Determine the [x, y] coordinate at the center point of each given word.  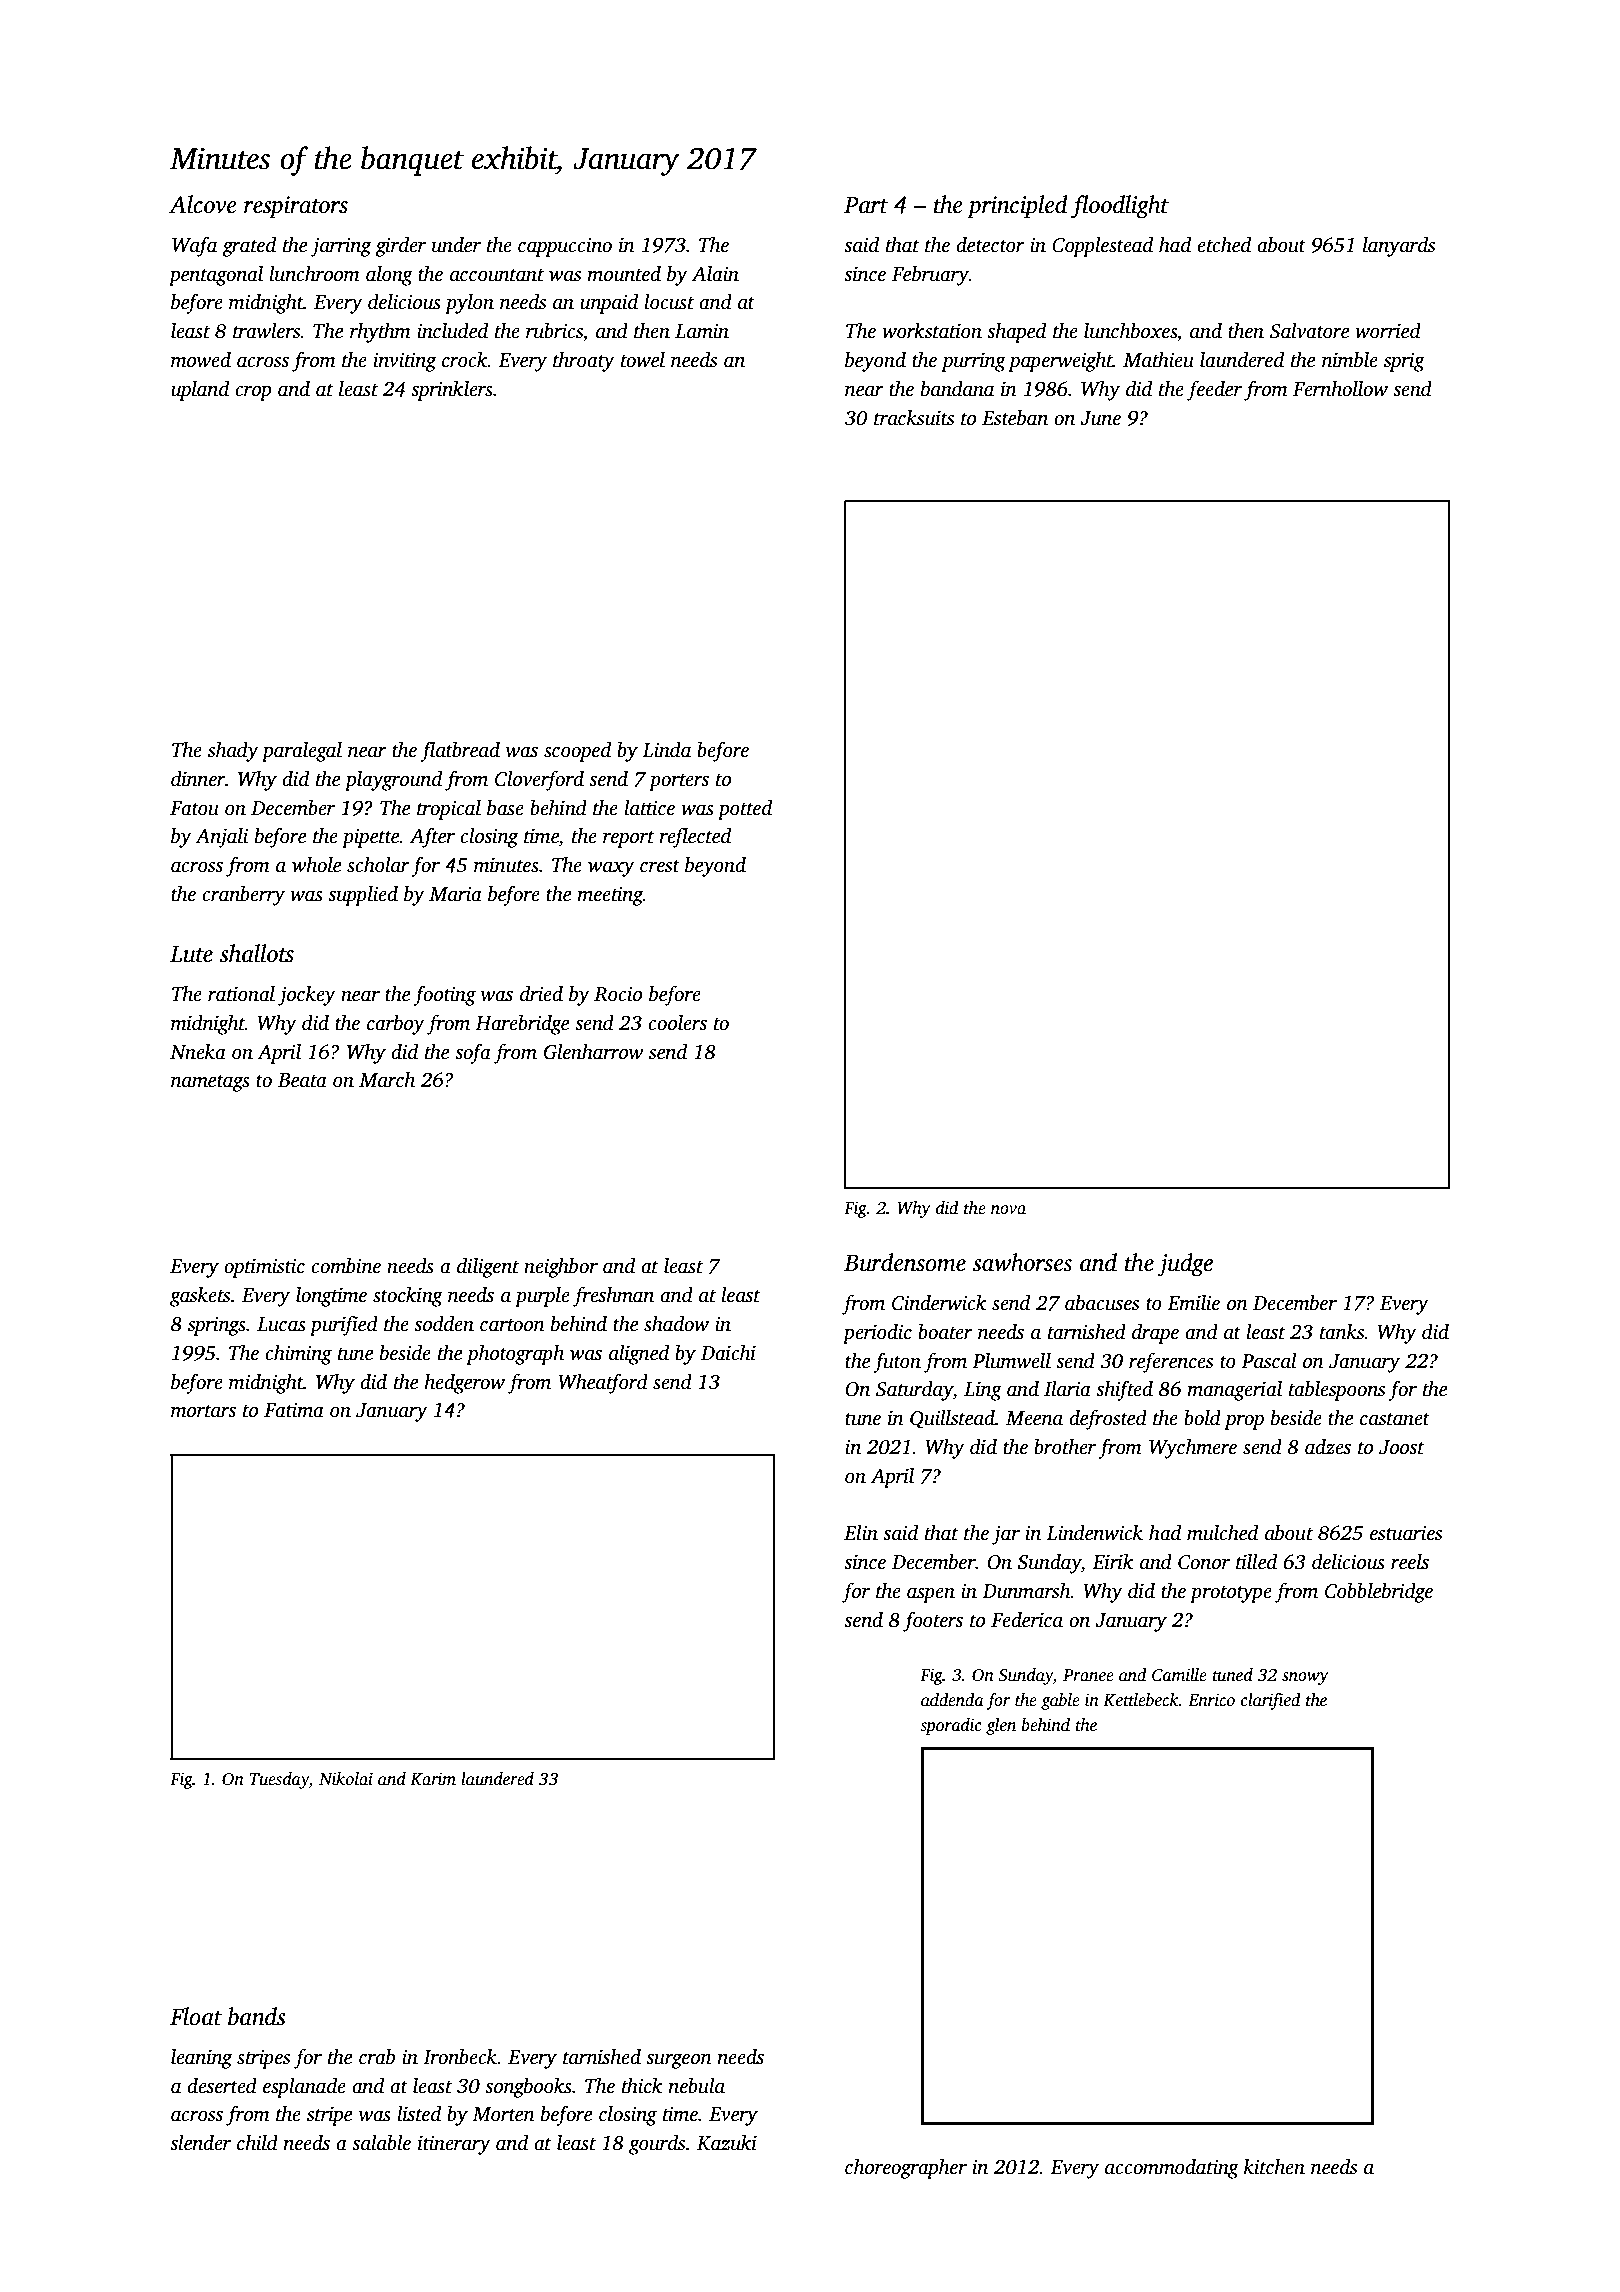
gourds [657, 2145]
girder [400, 247]
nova [1008, 1210]
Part [866, 205]
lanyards [1399, 247]
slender [200, 2143]
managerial [1234, 1391]
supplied [363, 896]
